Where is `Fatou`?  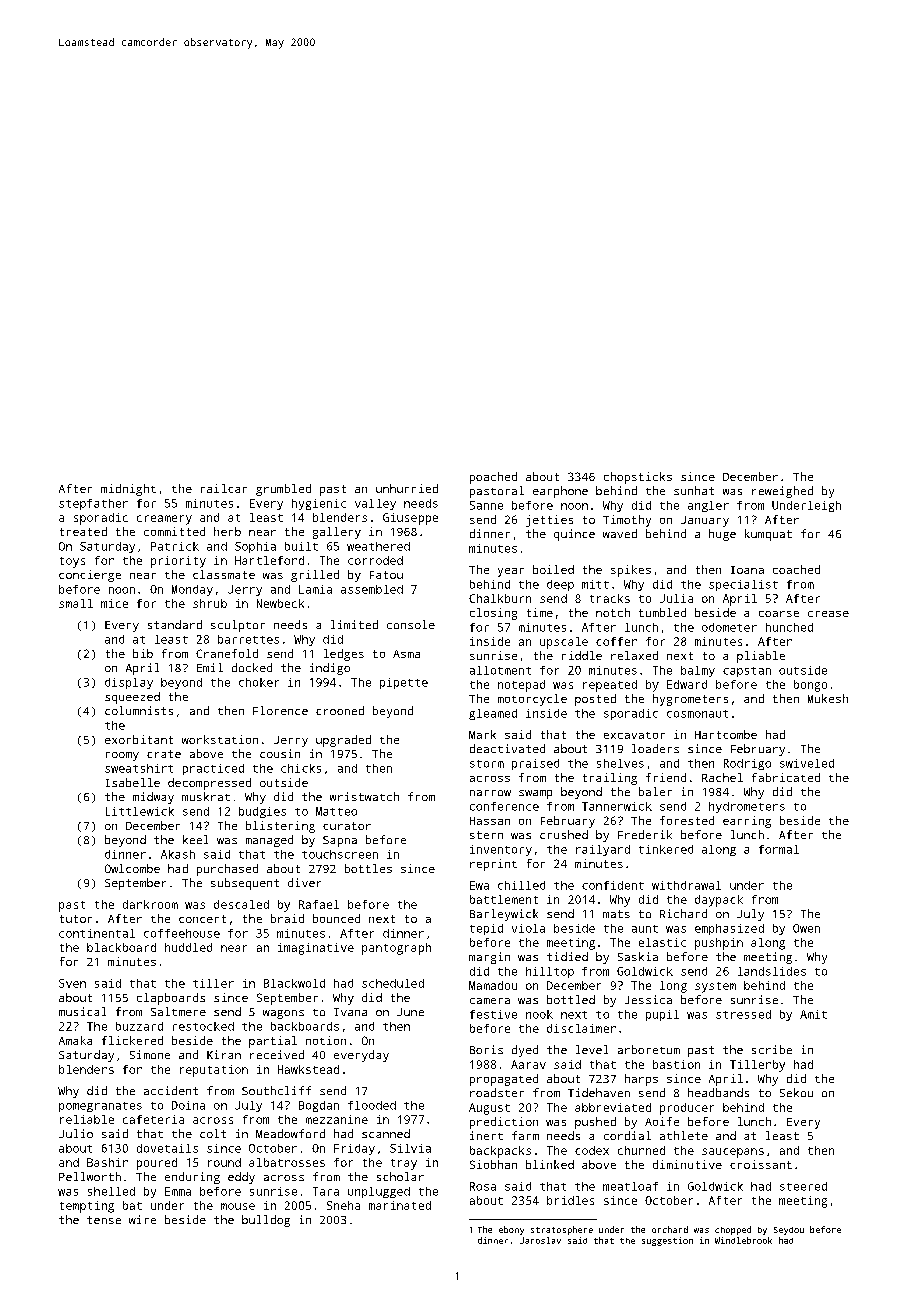 Fatou is located at coordinates (386, 575).
